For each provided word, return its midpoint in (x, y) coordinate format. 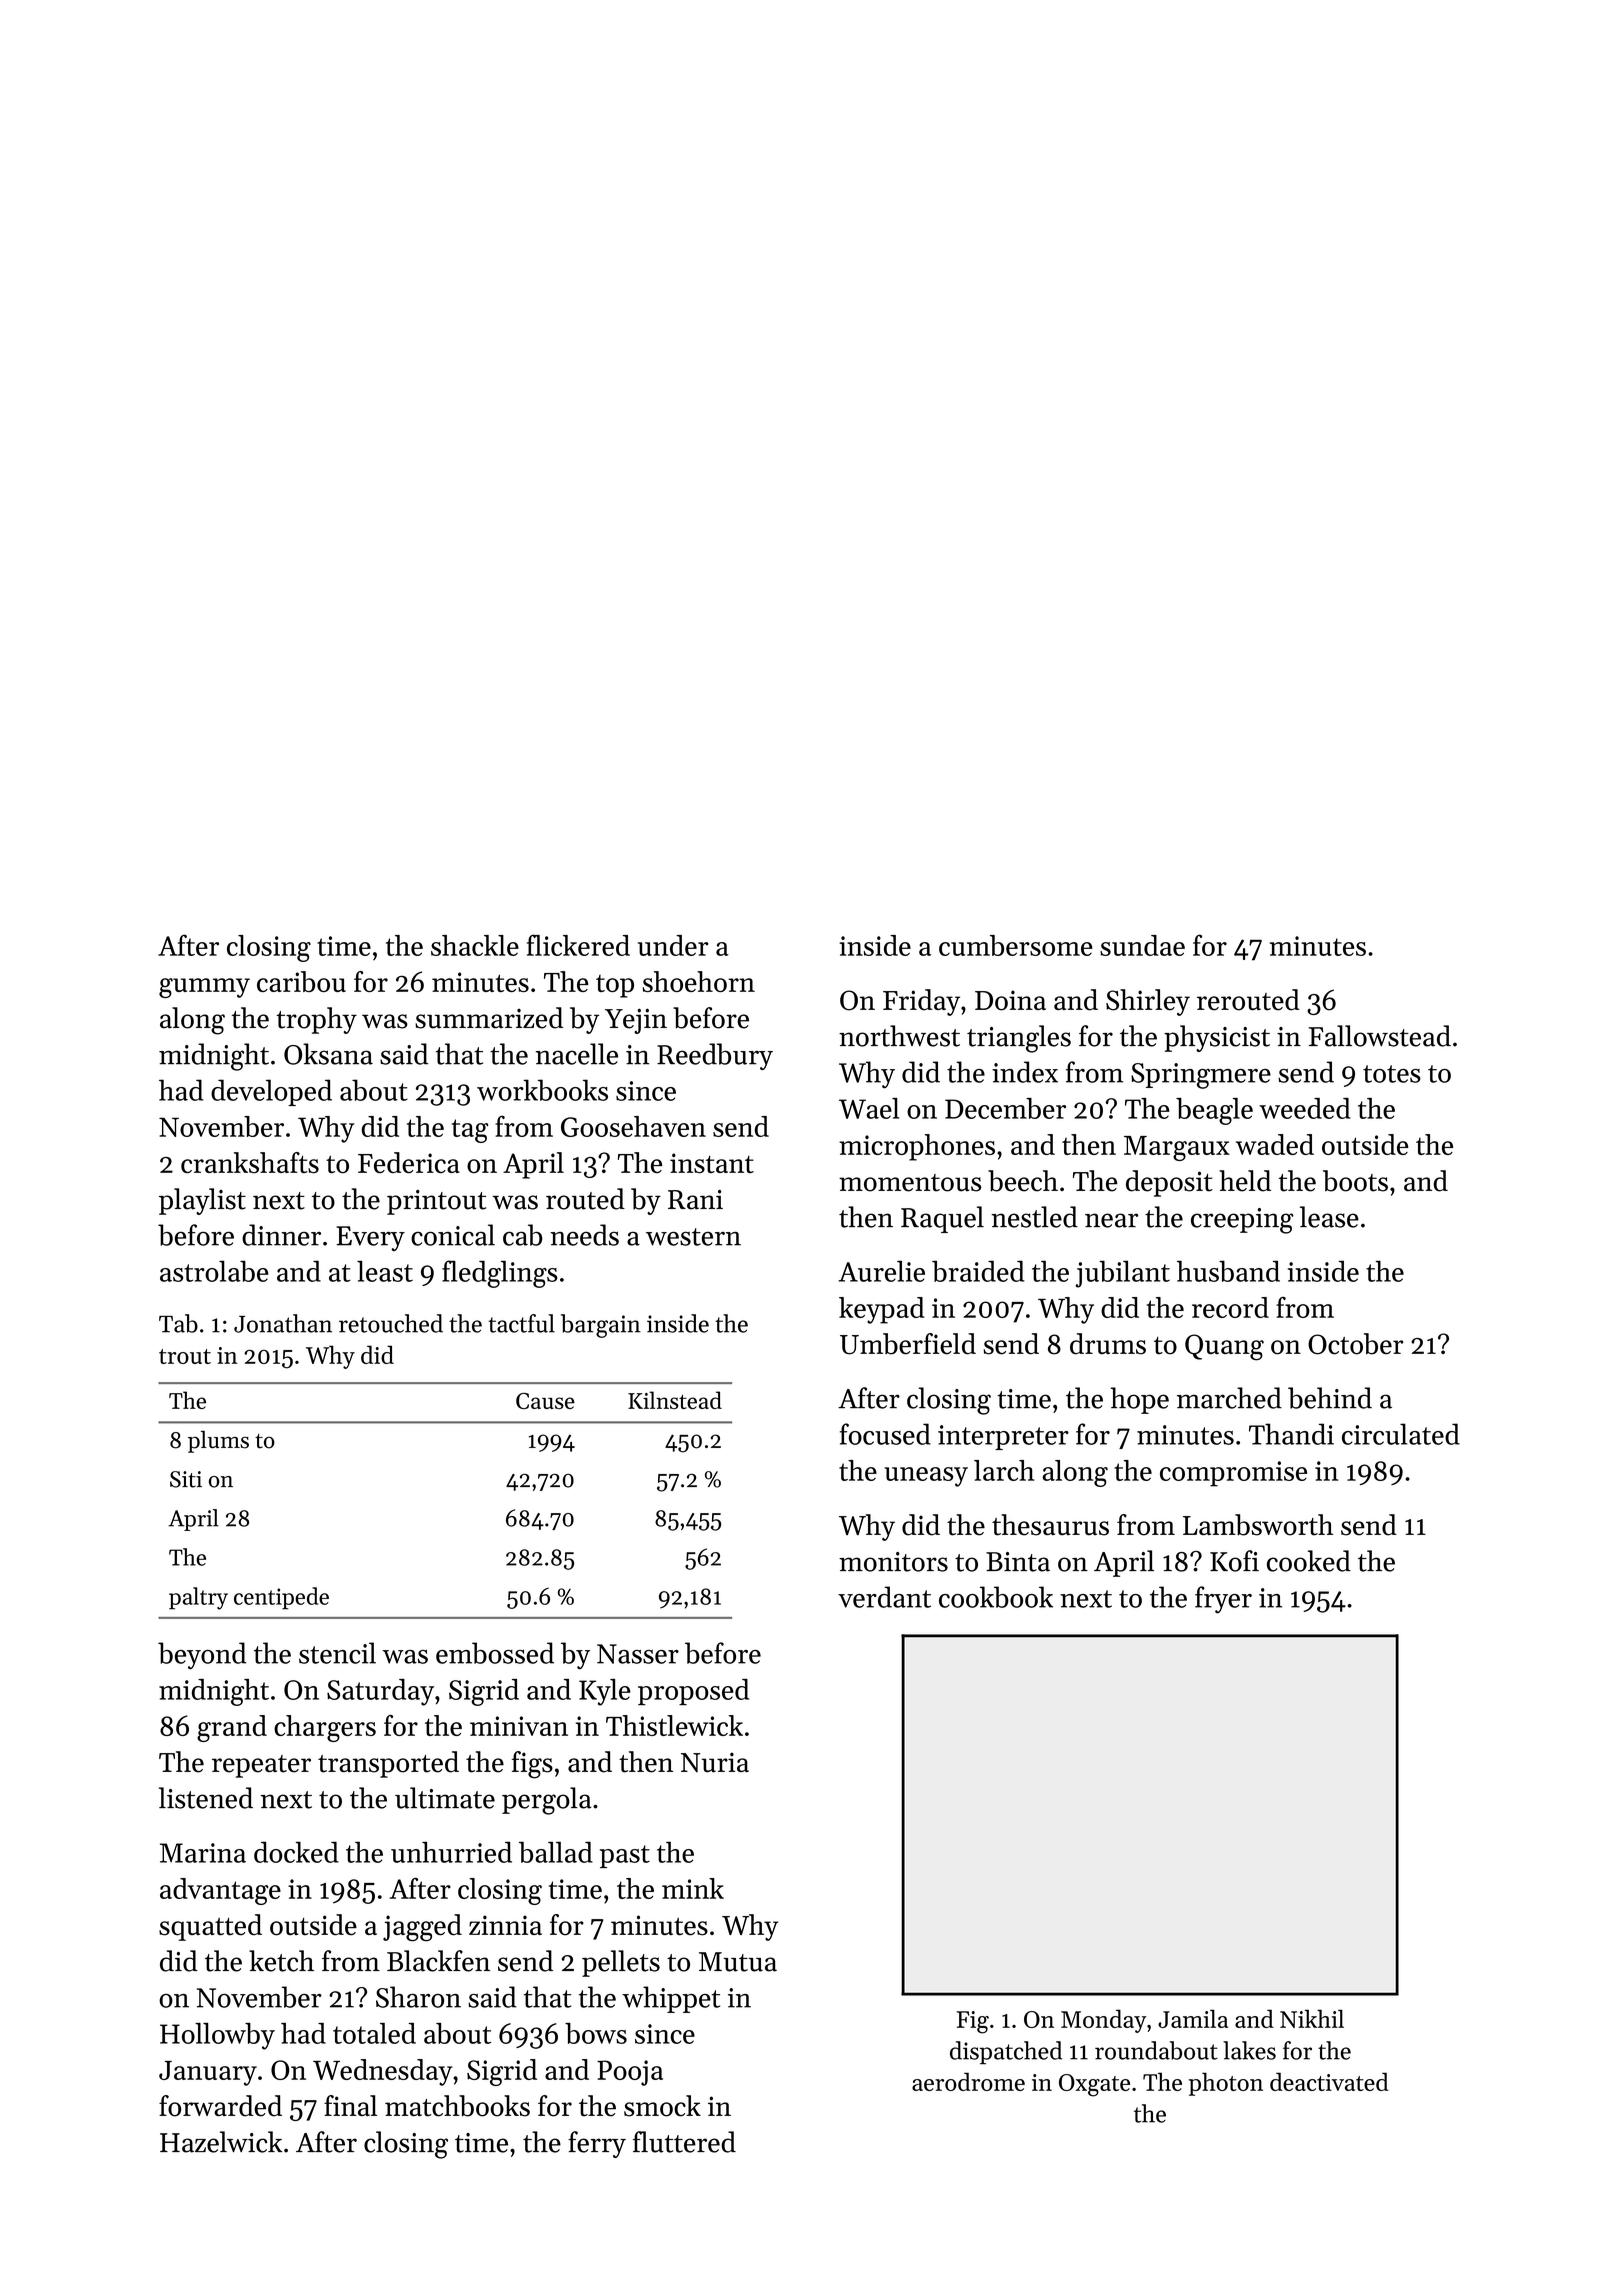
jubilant (1122, 1274)
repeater (261, 1766)
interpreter (1003, 1437)
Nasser (638, 1654)
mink (693, 1888)
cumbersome (1016, 945)
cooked (1309, 1561)
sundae (1142, 945)
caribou (301, 981)
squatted (210, 1927)
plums (218, 1442)
